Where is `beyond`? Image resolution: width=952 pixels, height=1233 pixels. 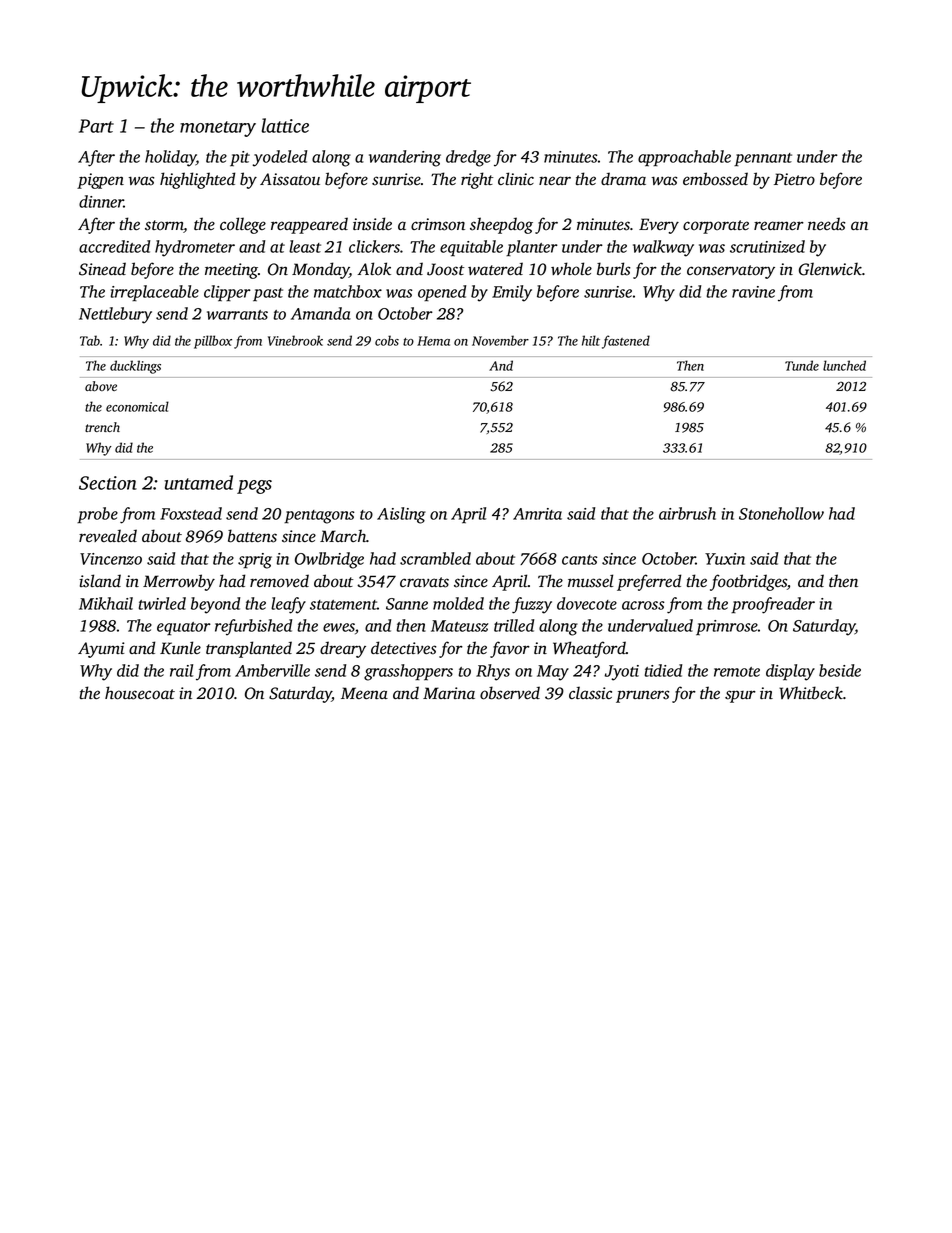 beyond is located at coordinates (215, 605).
